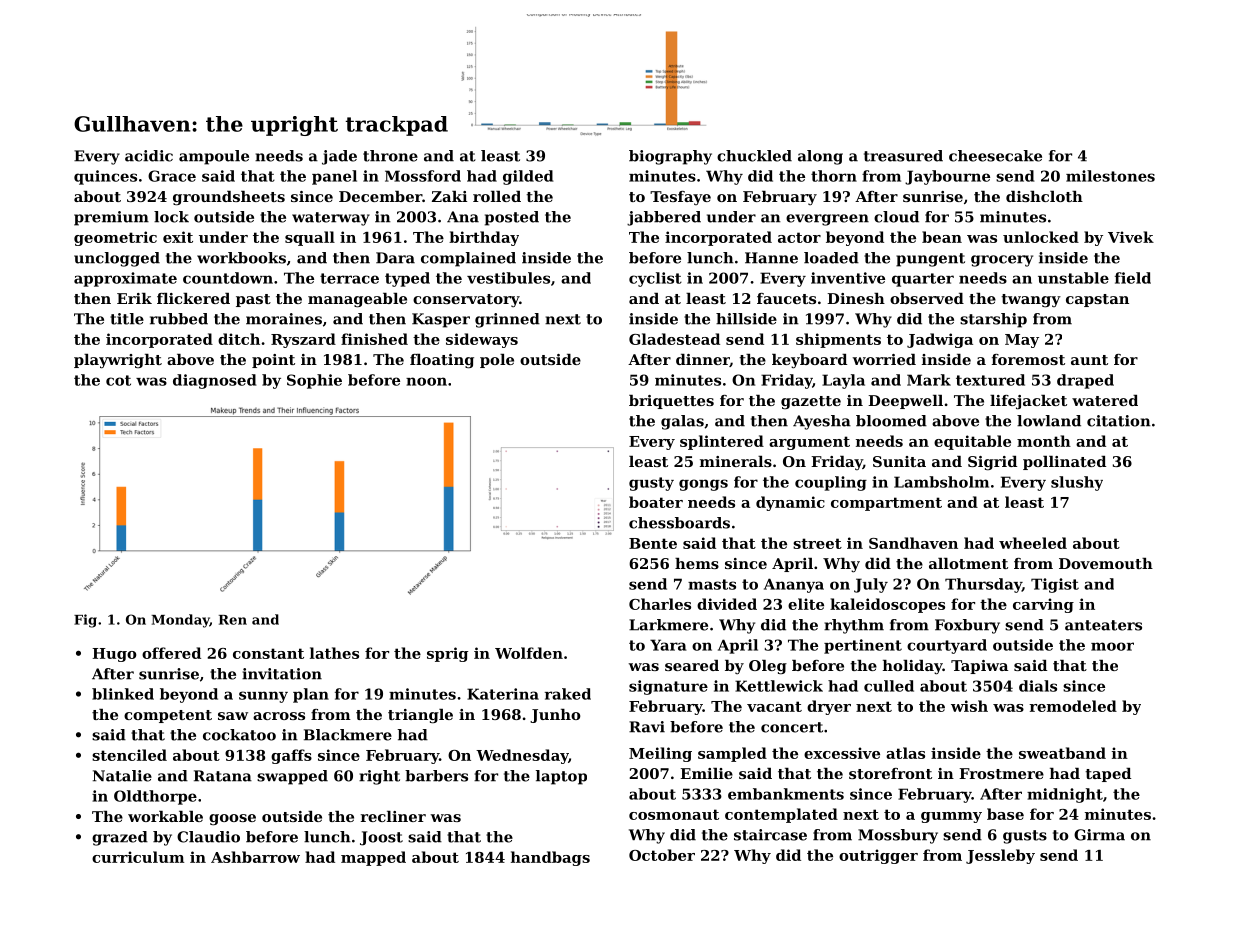  What do you see at coordinates (1119, 421) in the screenshot?
I see `citation` at bounding box center [1119, 421].
